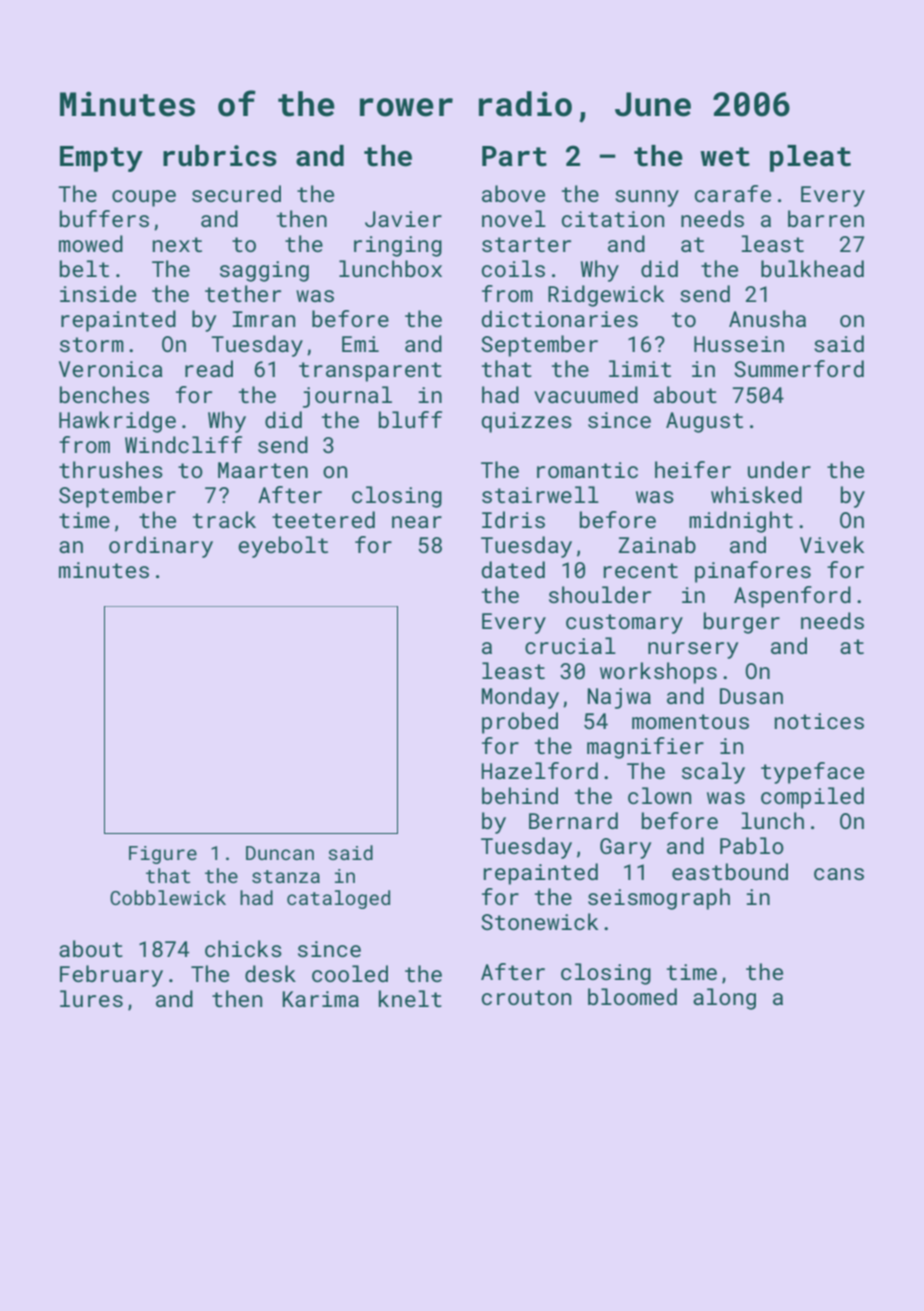 This screenshot has width=924, height=1311. Describe the element at coordinates (539, 770) in the screenshot. I see `Hazelford` at that location.
